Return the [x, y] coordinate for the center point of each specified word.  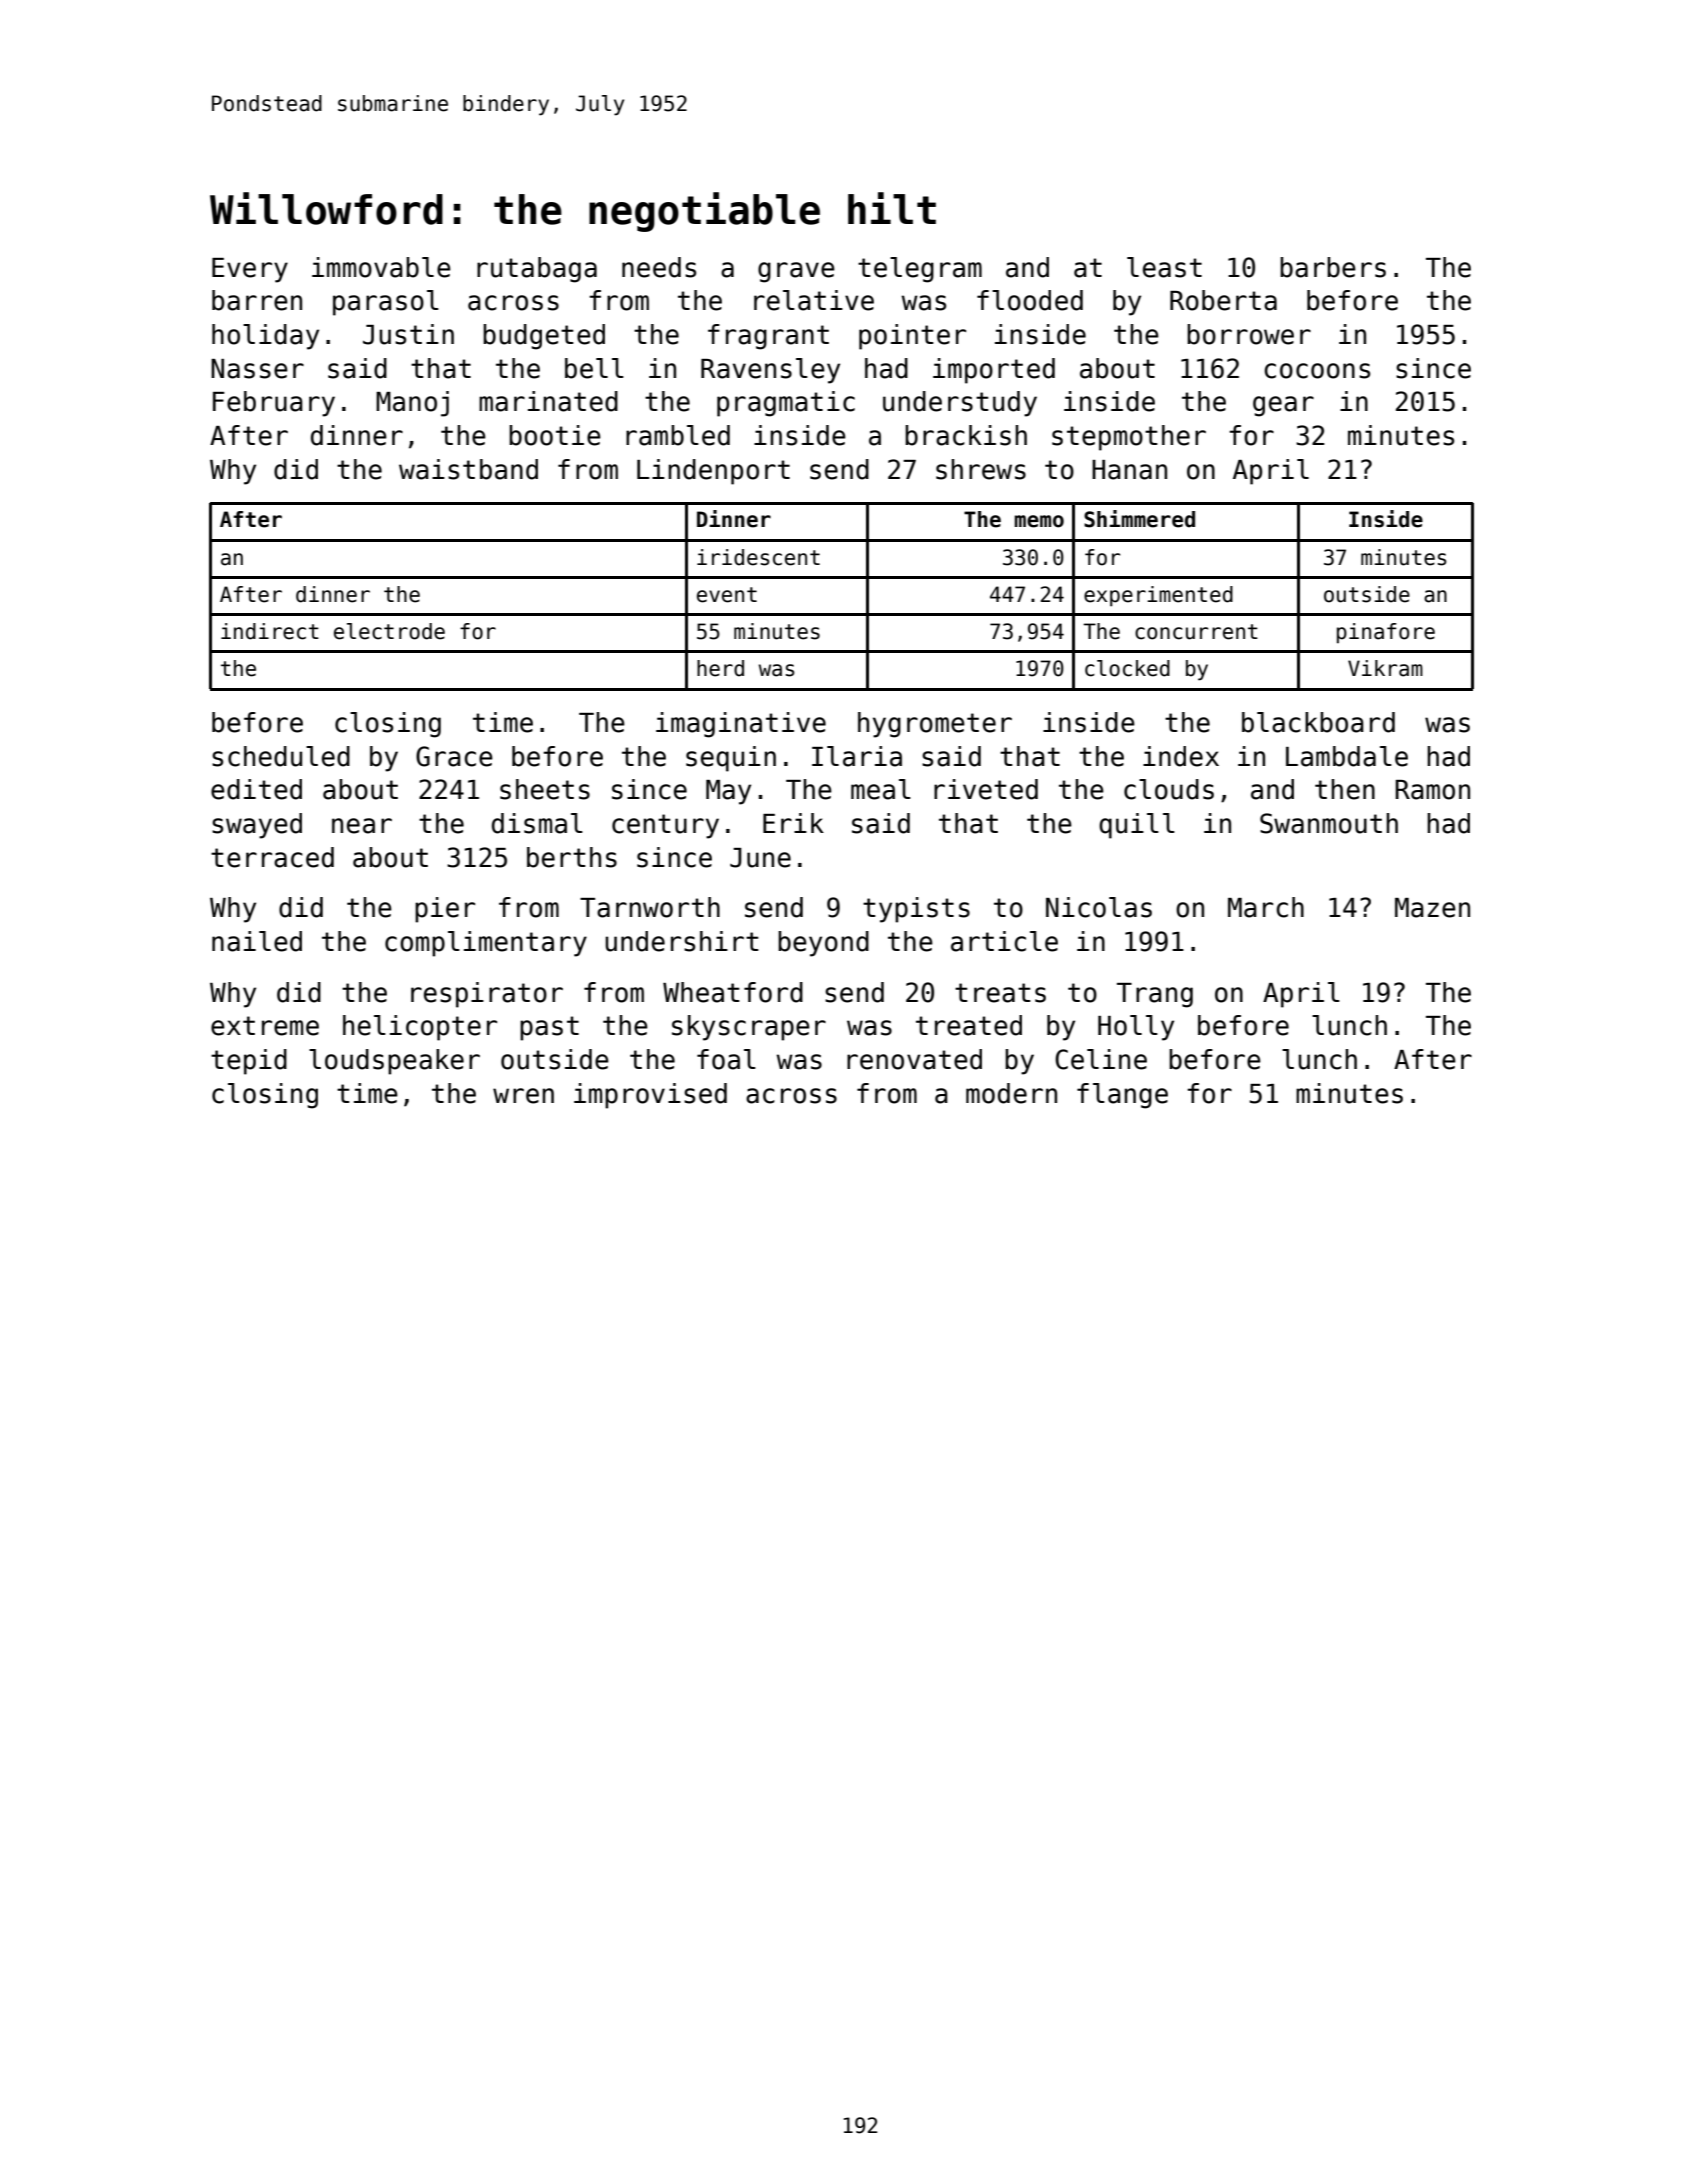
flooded [1030, 300]
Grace [454, 756]
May [728, 792]
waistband [468, 469]
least [1164, 267]
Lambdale [1347, 756]
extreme [265, 1026]
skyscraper [749, 1028]
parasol [386, 303]
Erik [793, 823]
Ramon [1432, 790]
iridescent [758, 557]
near [362, 826]
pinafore [1386, 633]
